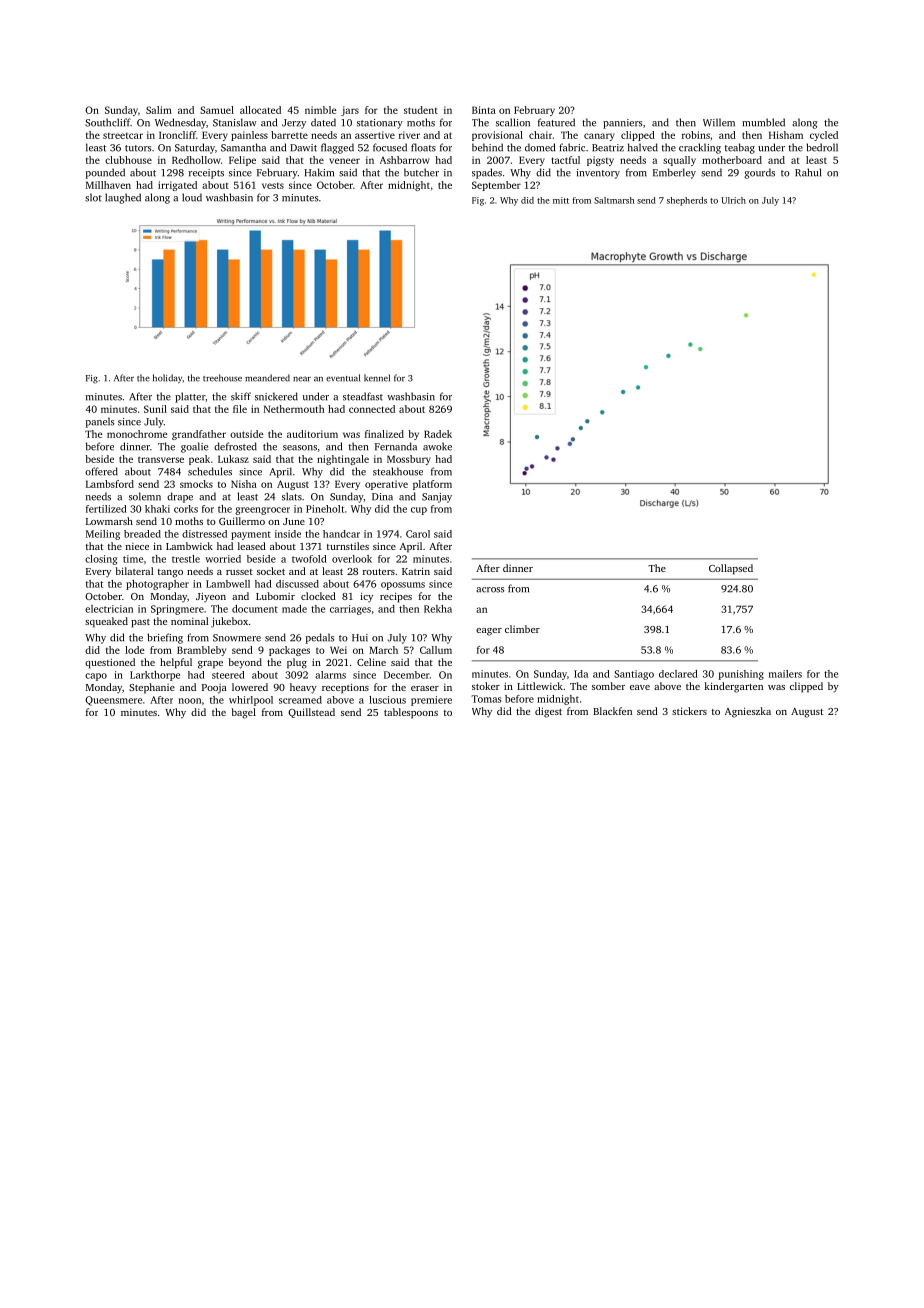  What do you see at coordinates (292, 496) in the page?
I see `slats` at bounding box center [292, 496].
